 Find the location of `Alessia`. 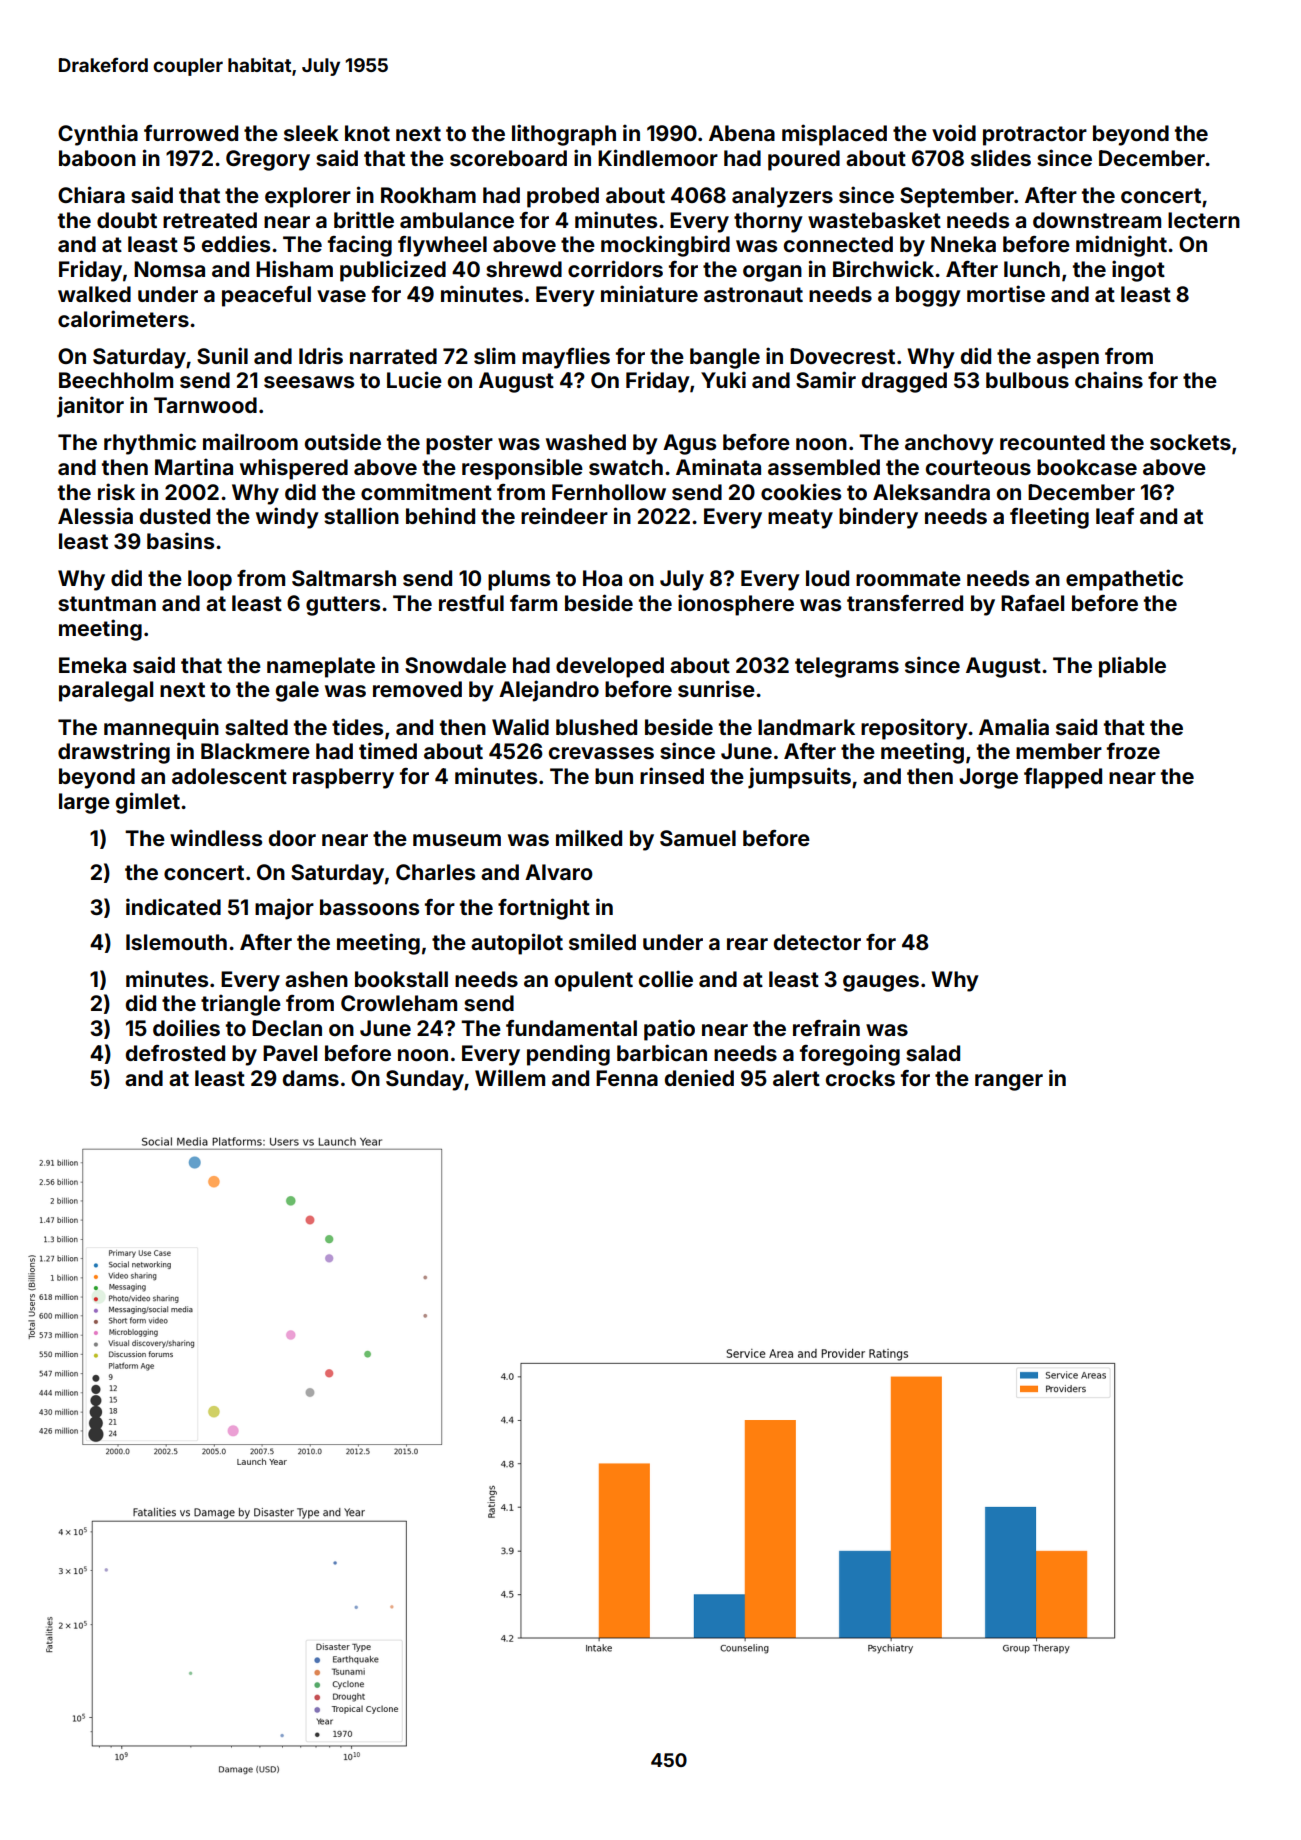

Alessia is located at coordinates (95, 515).
